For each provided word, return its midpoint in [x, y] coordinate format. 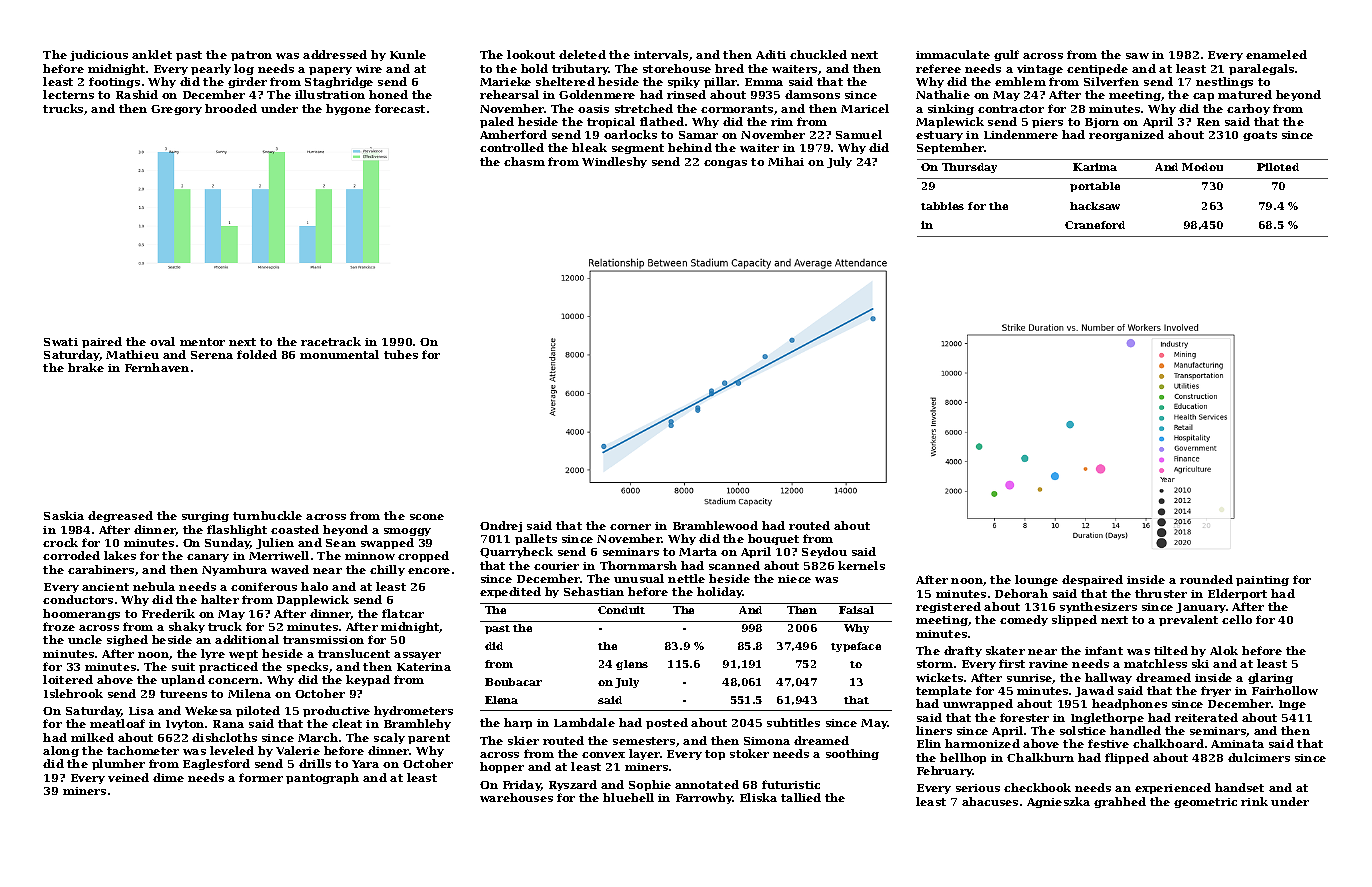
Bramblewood [715, 525]
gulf [1006, 55]
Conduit [621, 610]
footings [114, 82]
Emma [764, 82]
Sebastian [594, 591]
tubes [401, 354]
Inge [1292, 705]
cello [1237, 619]
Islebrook [73, 693]
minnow [370, 556]
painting [1262, 581]
